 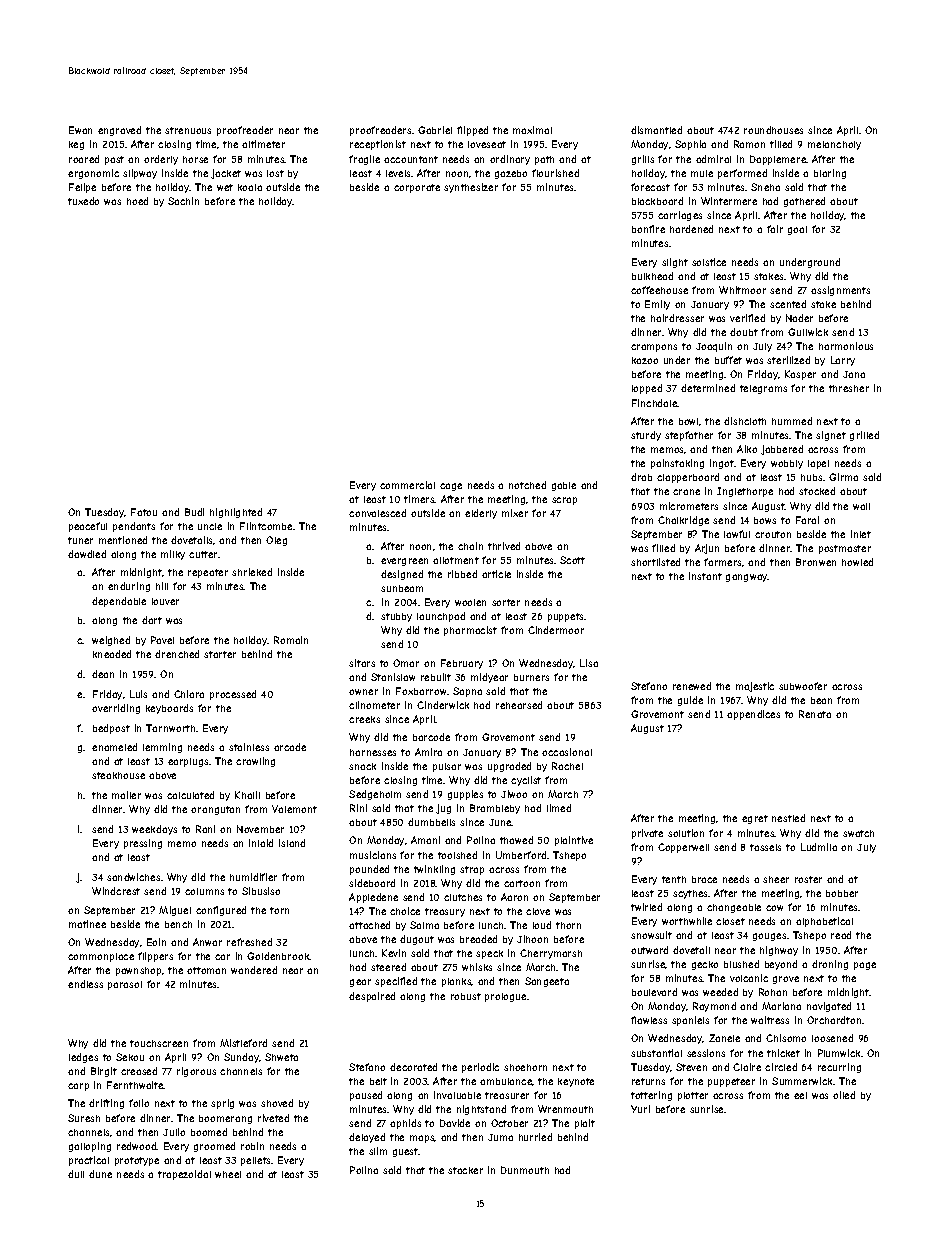 I want to click on thorn, so click(x=568, y=925).
